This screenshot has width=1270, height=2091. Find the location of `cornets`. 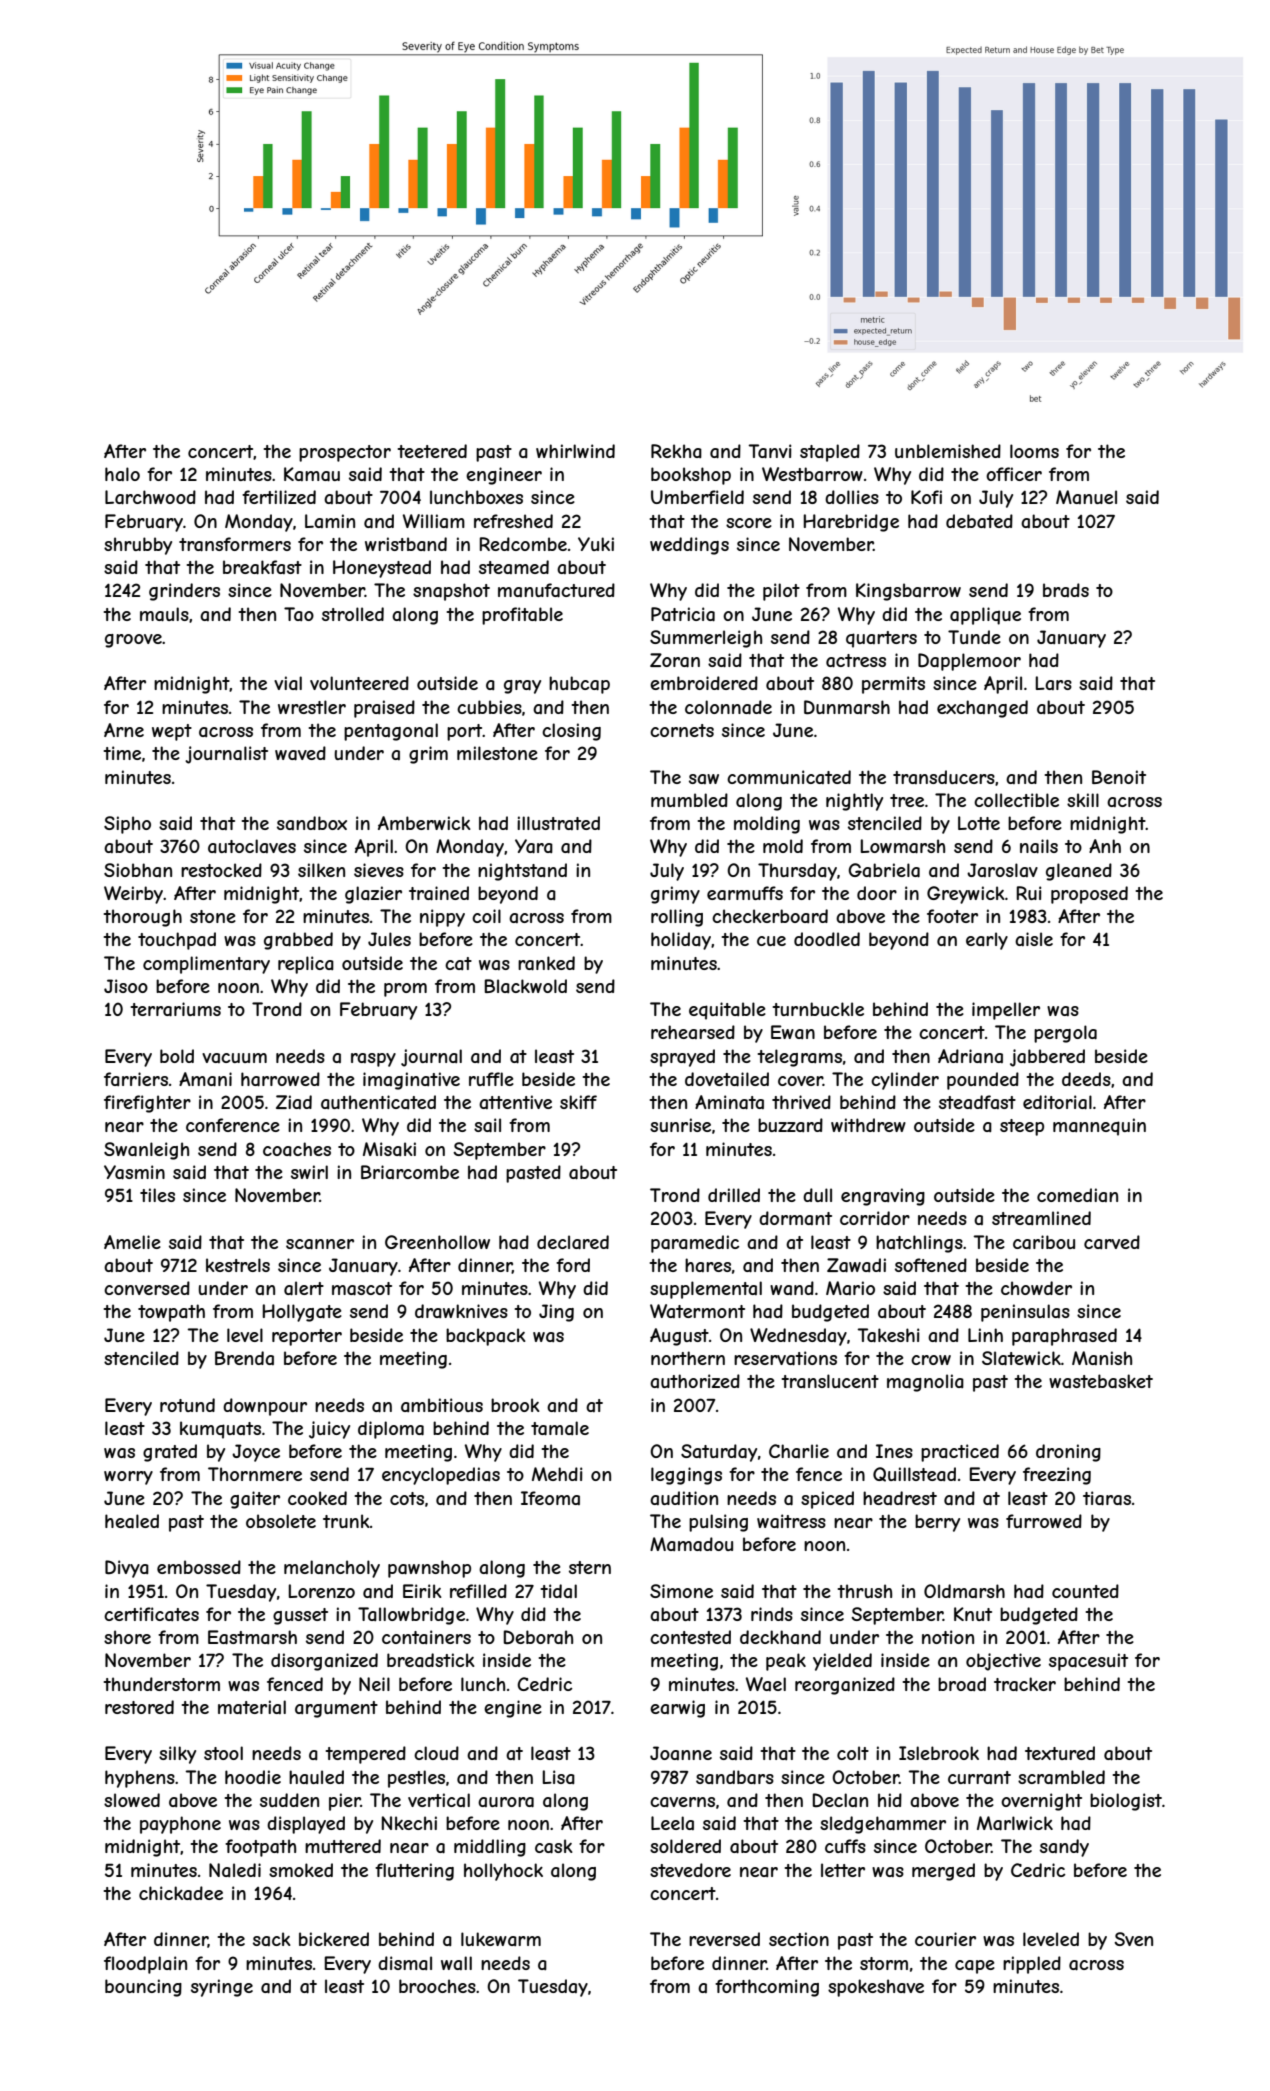

cornets is located at coordinates (682, 730).
